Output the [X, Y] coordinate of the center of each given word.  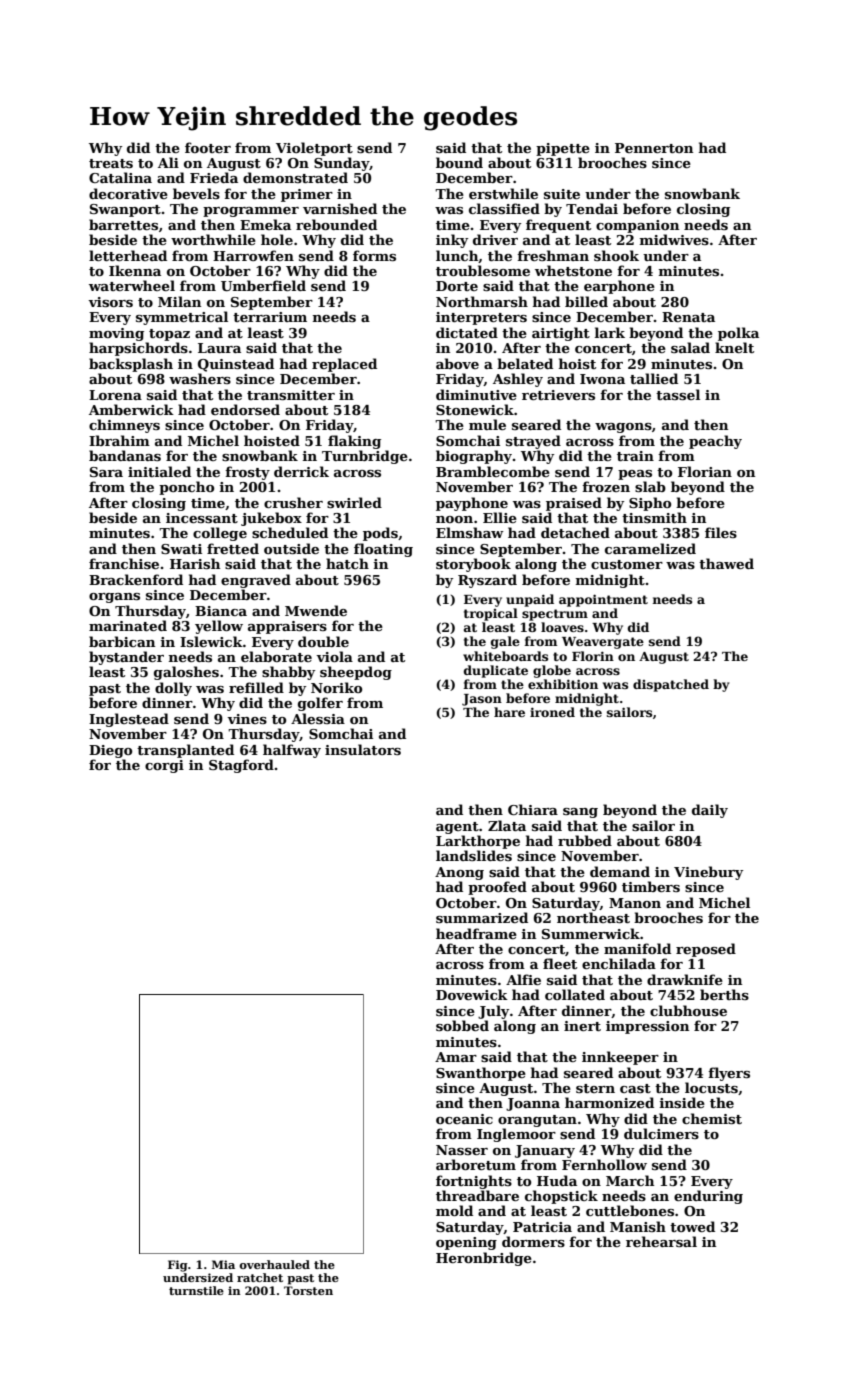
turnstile [196, 1290]
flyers [729, 1074]
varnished [340, 208]
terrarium [270, 317]
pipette [563, 149]
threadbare [477, 1195]
